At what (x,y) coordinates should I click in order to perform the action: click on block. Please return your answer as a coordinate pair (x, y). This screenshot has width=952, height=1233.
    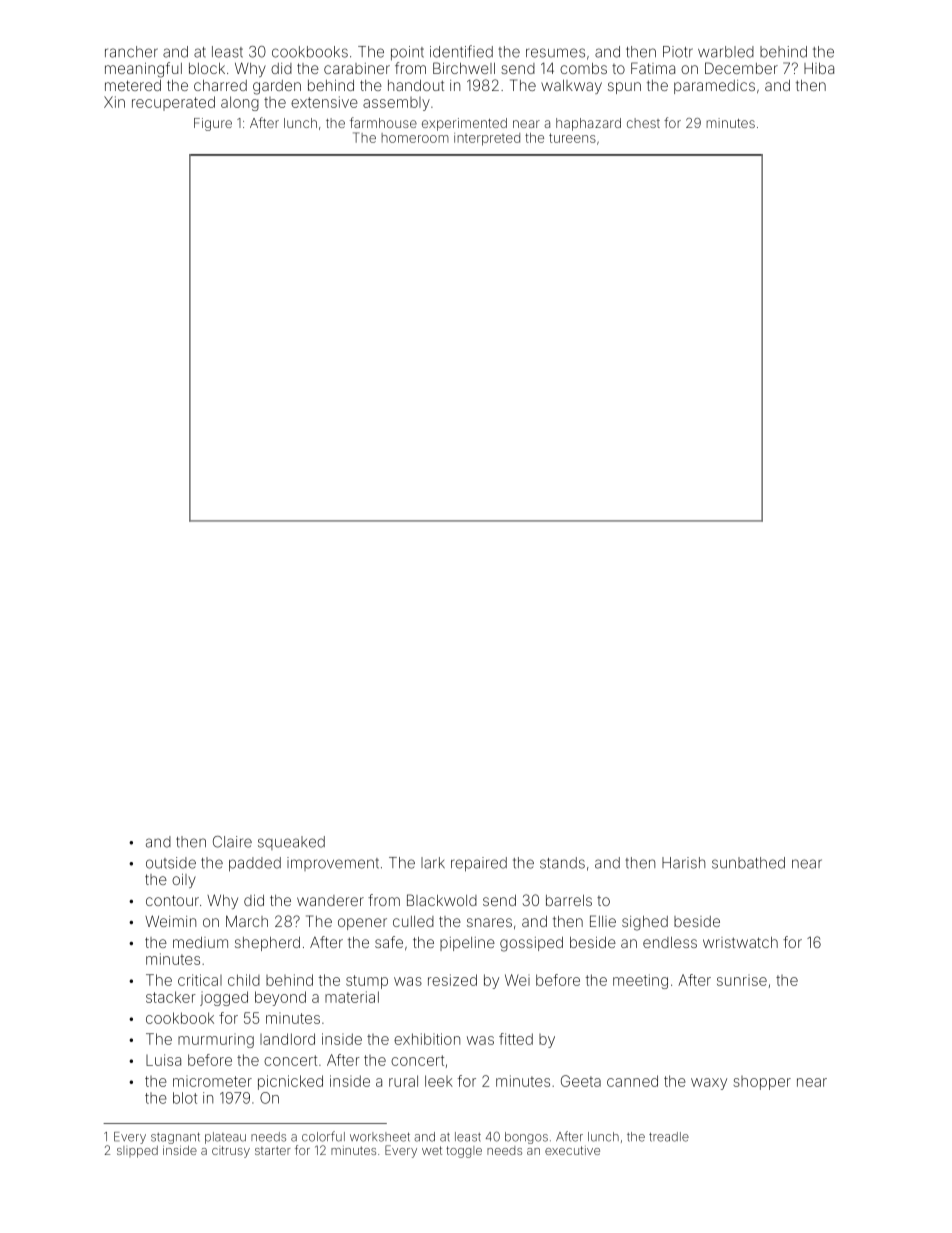
    Looking at the image, I should click on (207, 68).
